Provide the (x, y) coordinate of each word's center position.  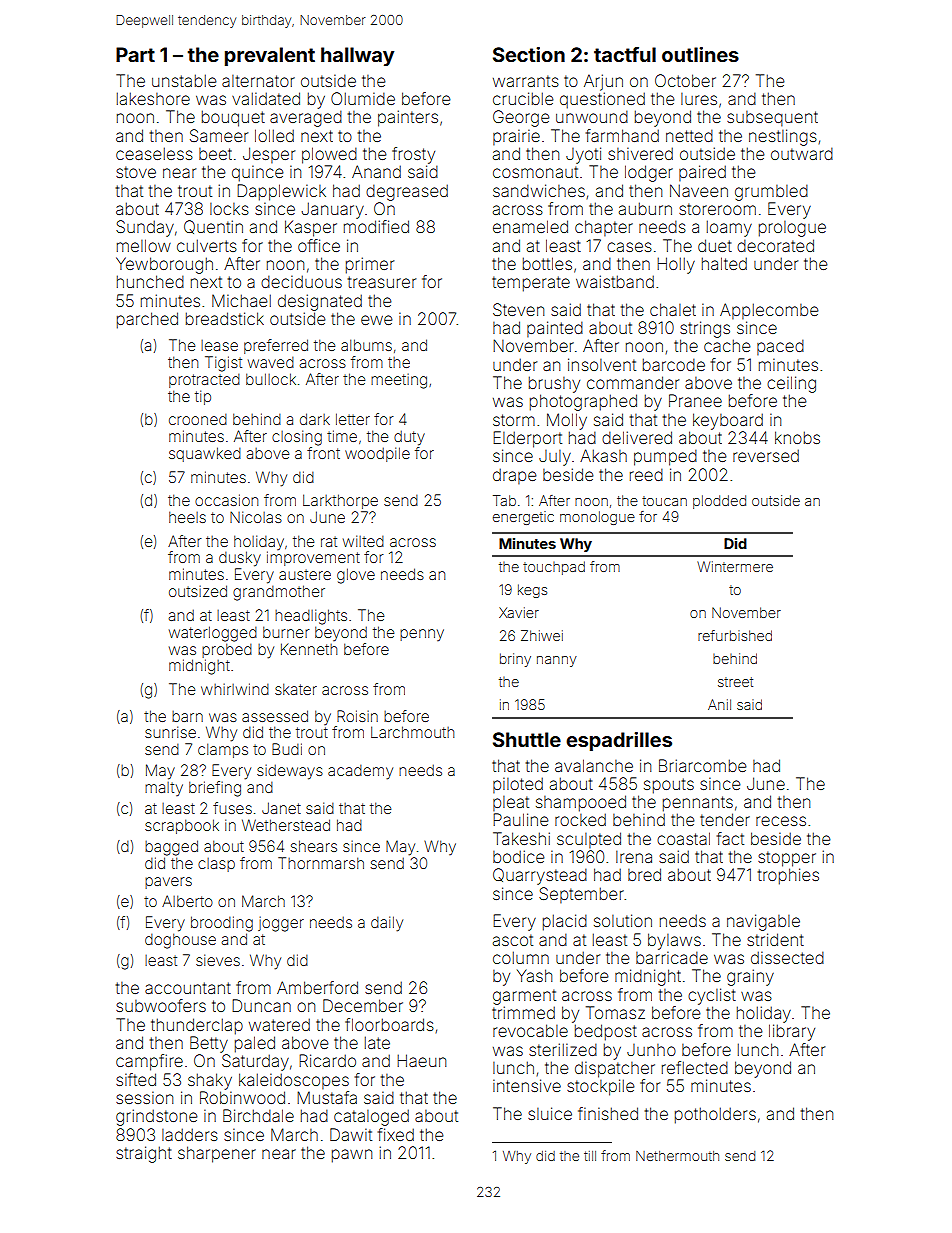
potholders (715, 1115)
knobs (797, 437)
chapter (604, 228)
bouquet (233, 118)
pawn (352, 1156)
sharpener (217, 1154)
